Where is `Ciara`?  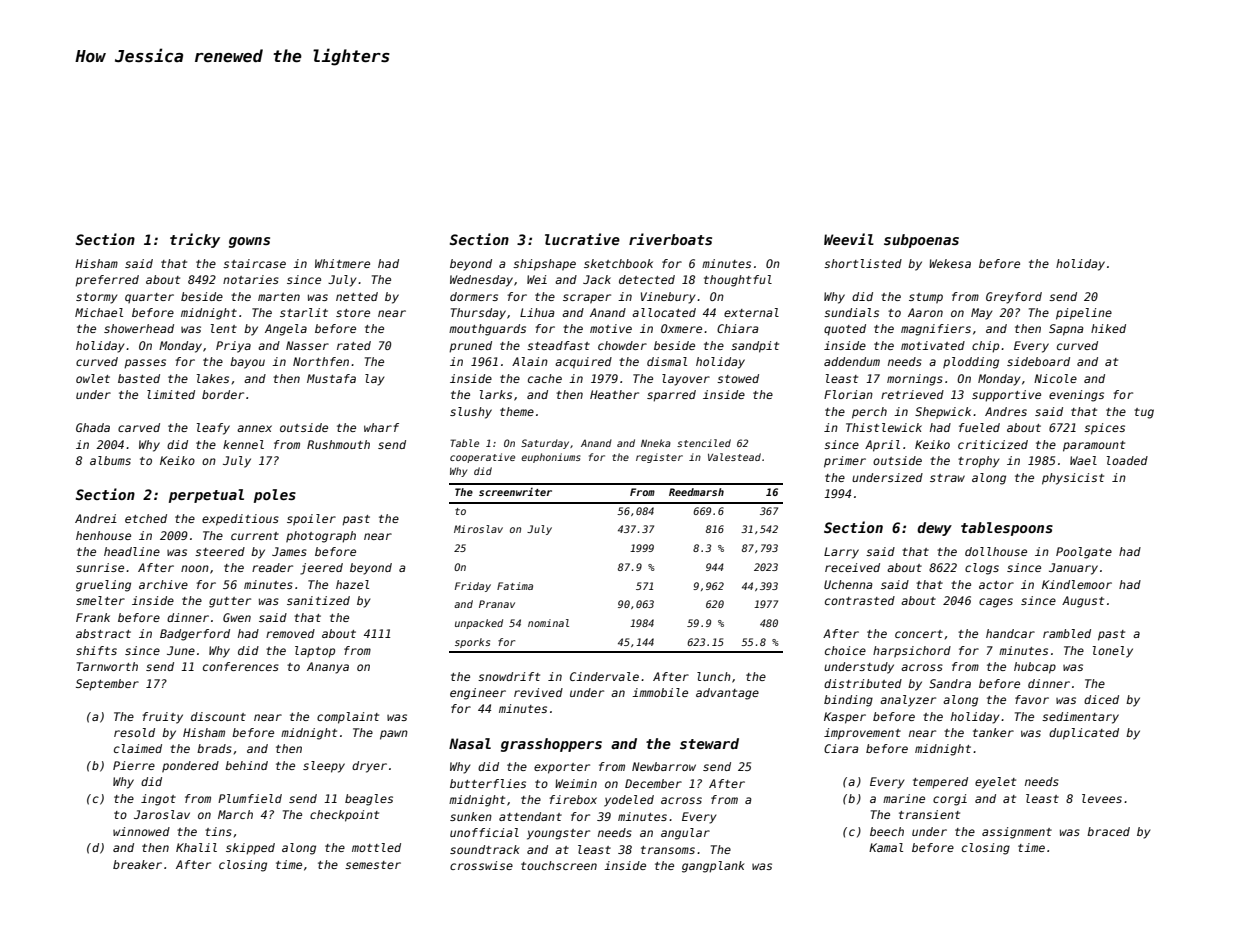 Ciara is located at coordinates (841, 748).
